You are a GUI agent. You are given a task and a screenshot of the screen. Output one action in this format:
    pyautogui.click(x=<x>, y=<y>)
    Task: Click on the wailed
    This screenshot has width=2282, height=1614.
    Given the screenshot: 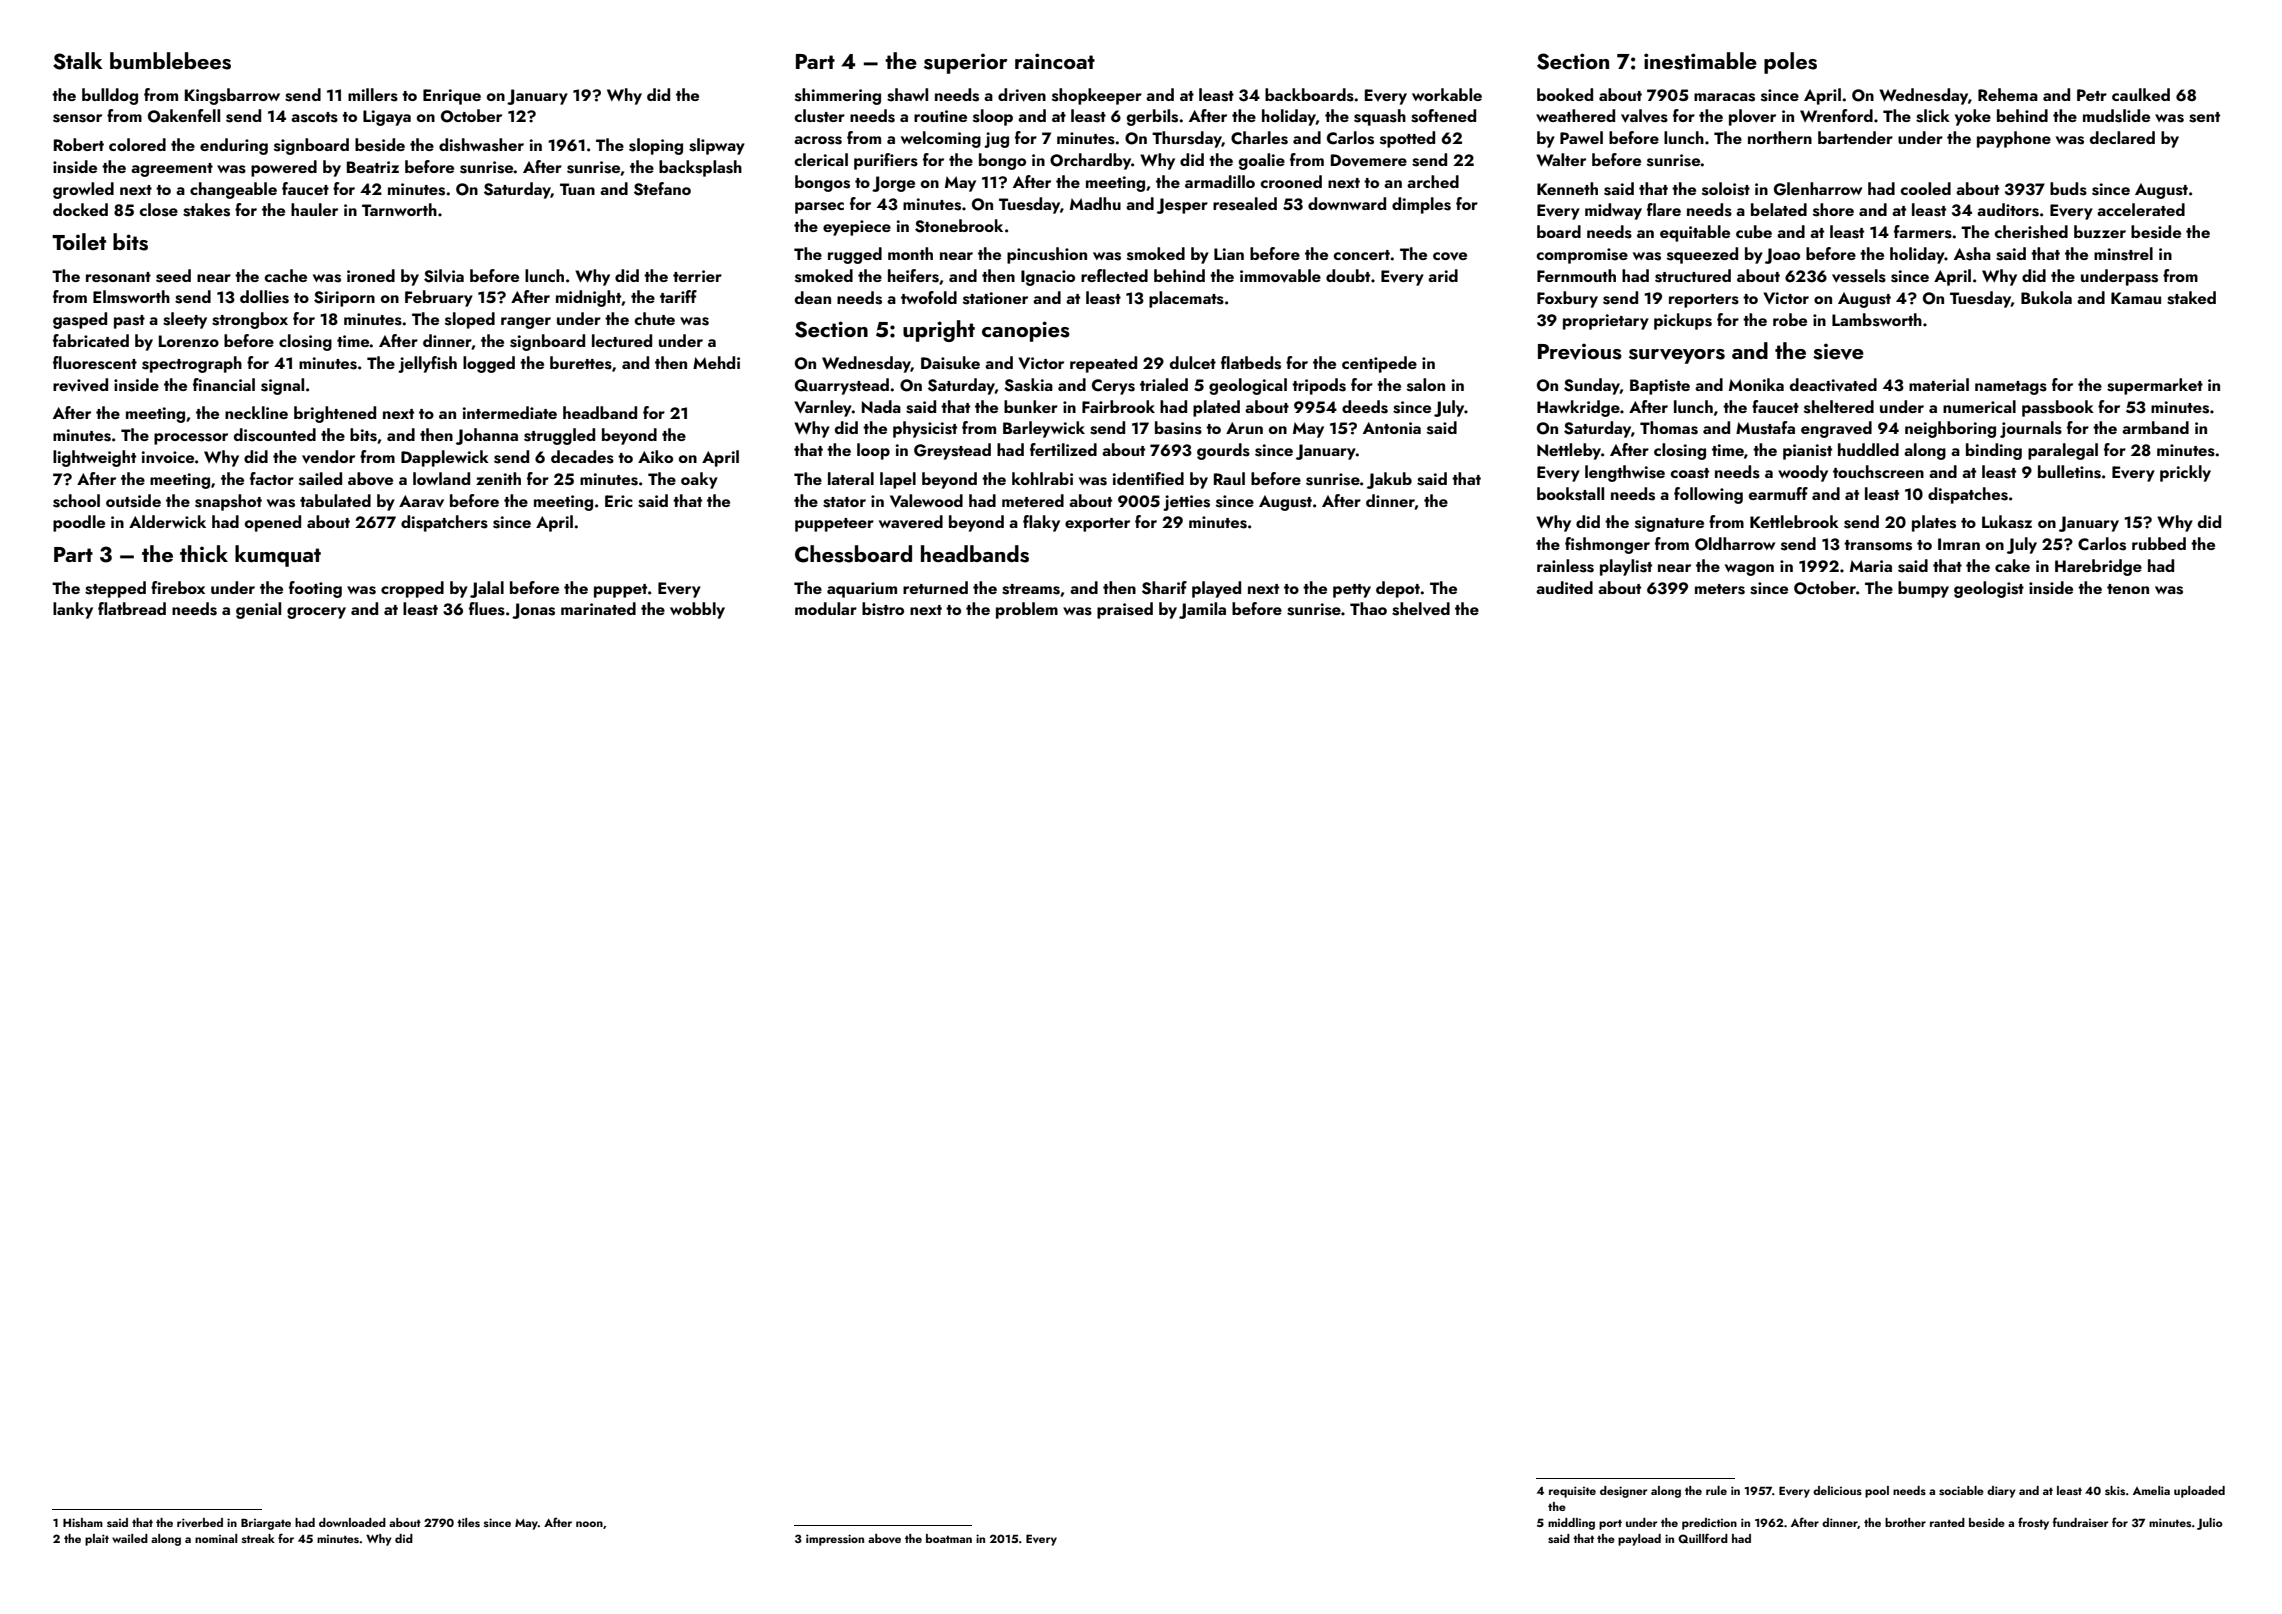 What is the action you would take?
    pyautogui.click(x=130, y=1538)
